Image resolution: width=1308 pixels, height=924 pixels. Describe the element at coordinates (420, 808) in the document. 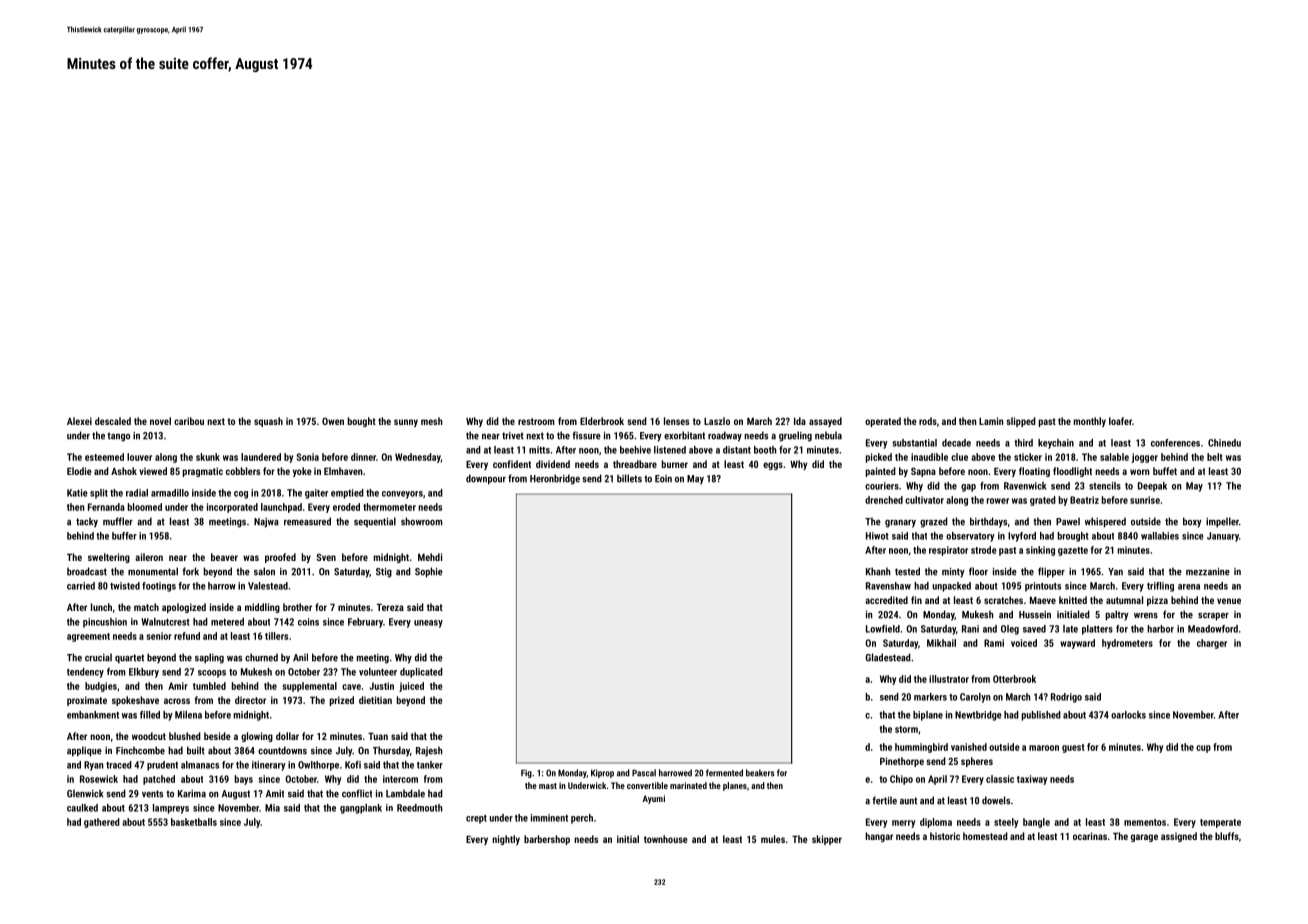

I see `Reedmouth` at that location.
